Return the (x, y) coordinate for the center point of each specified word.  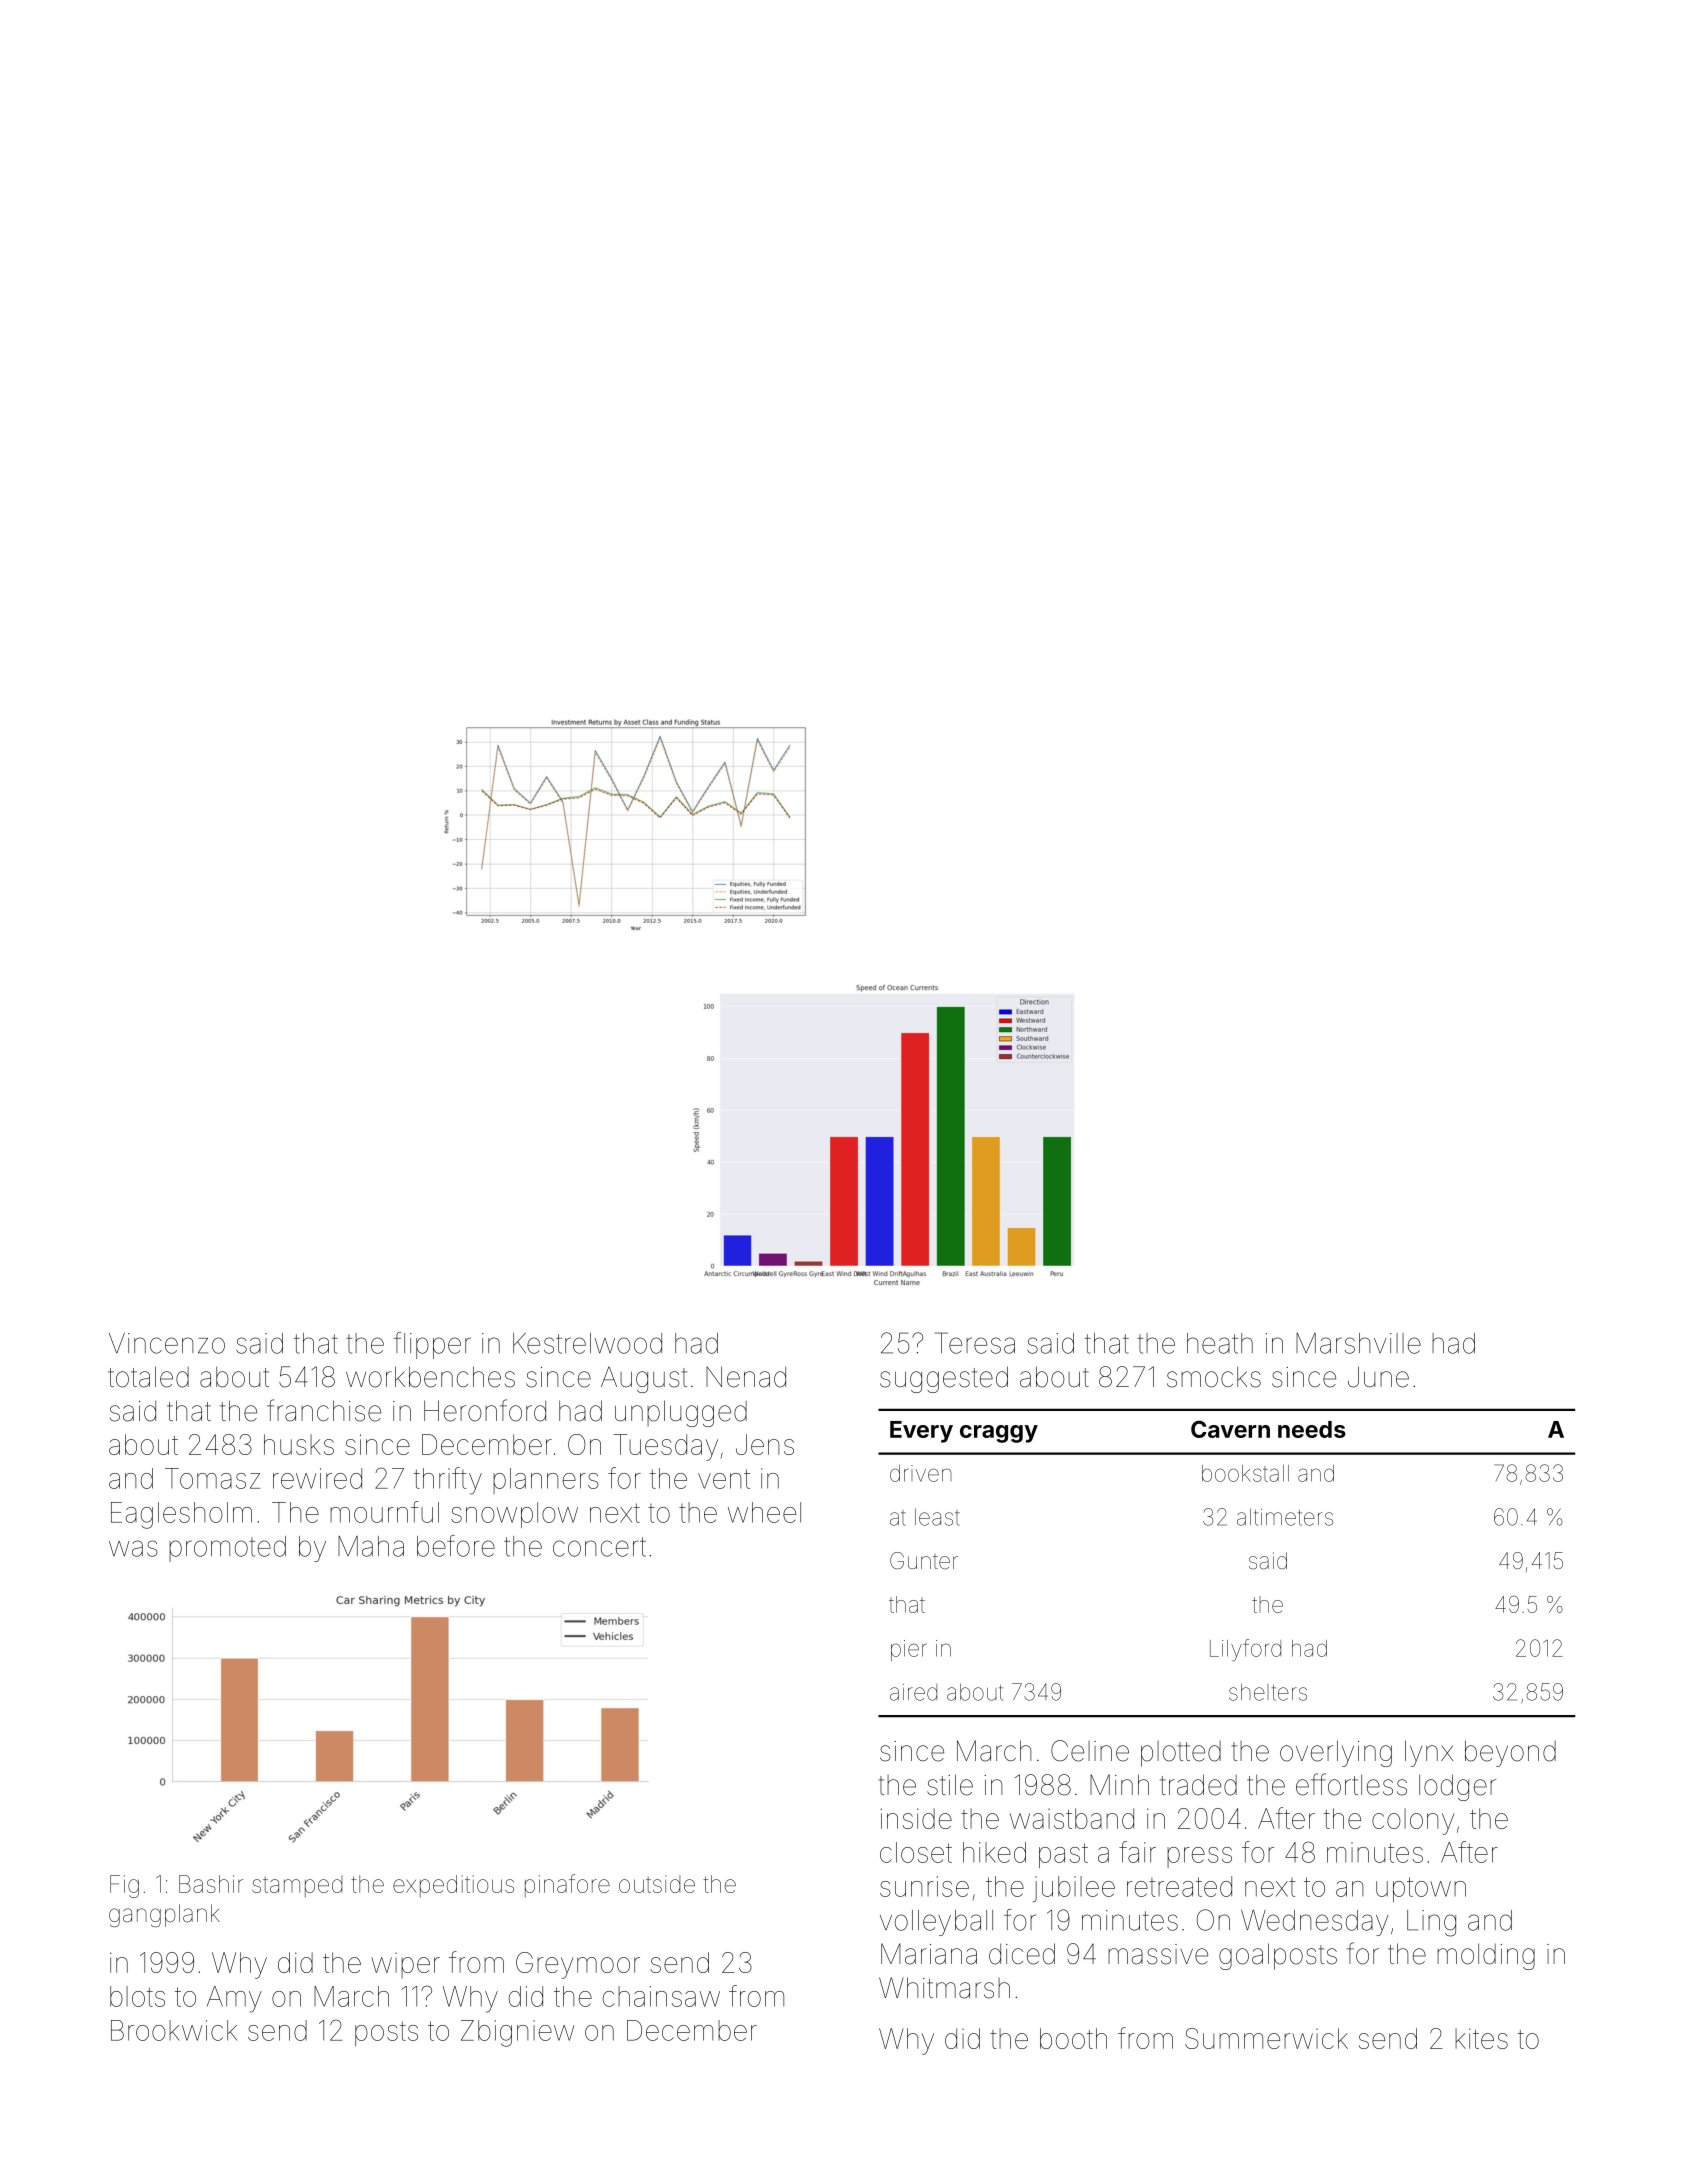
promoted (227, 1549)
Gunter (924, 1560)
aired (913, 1692)
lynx (1429, 1753)
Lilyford (1245, 1650)
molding (1486, 1956)
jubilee (1074, 1889)
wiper (405, 1965)
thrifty (448, 1481)
